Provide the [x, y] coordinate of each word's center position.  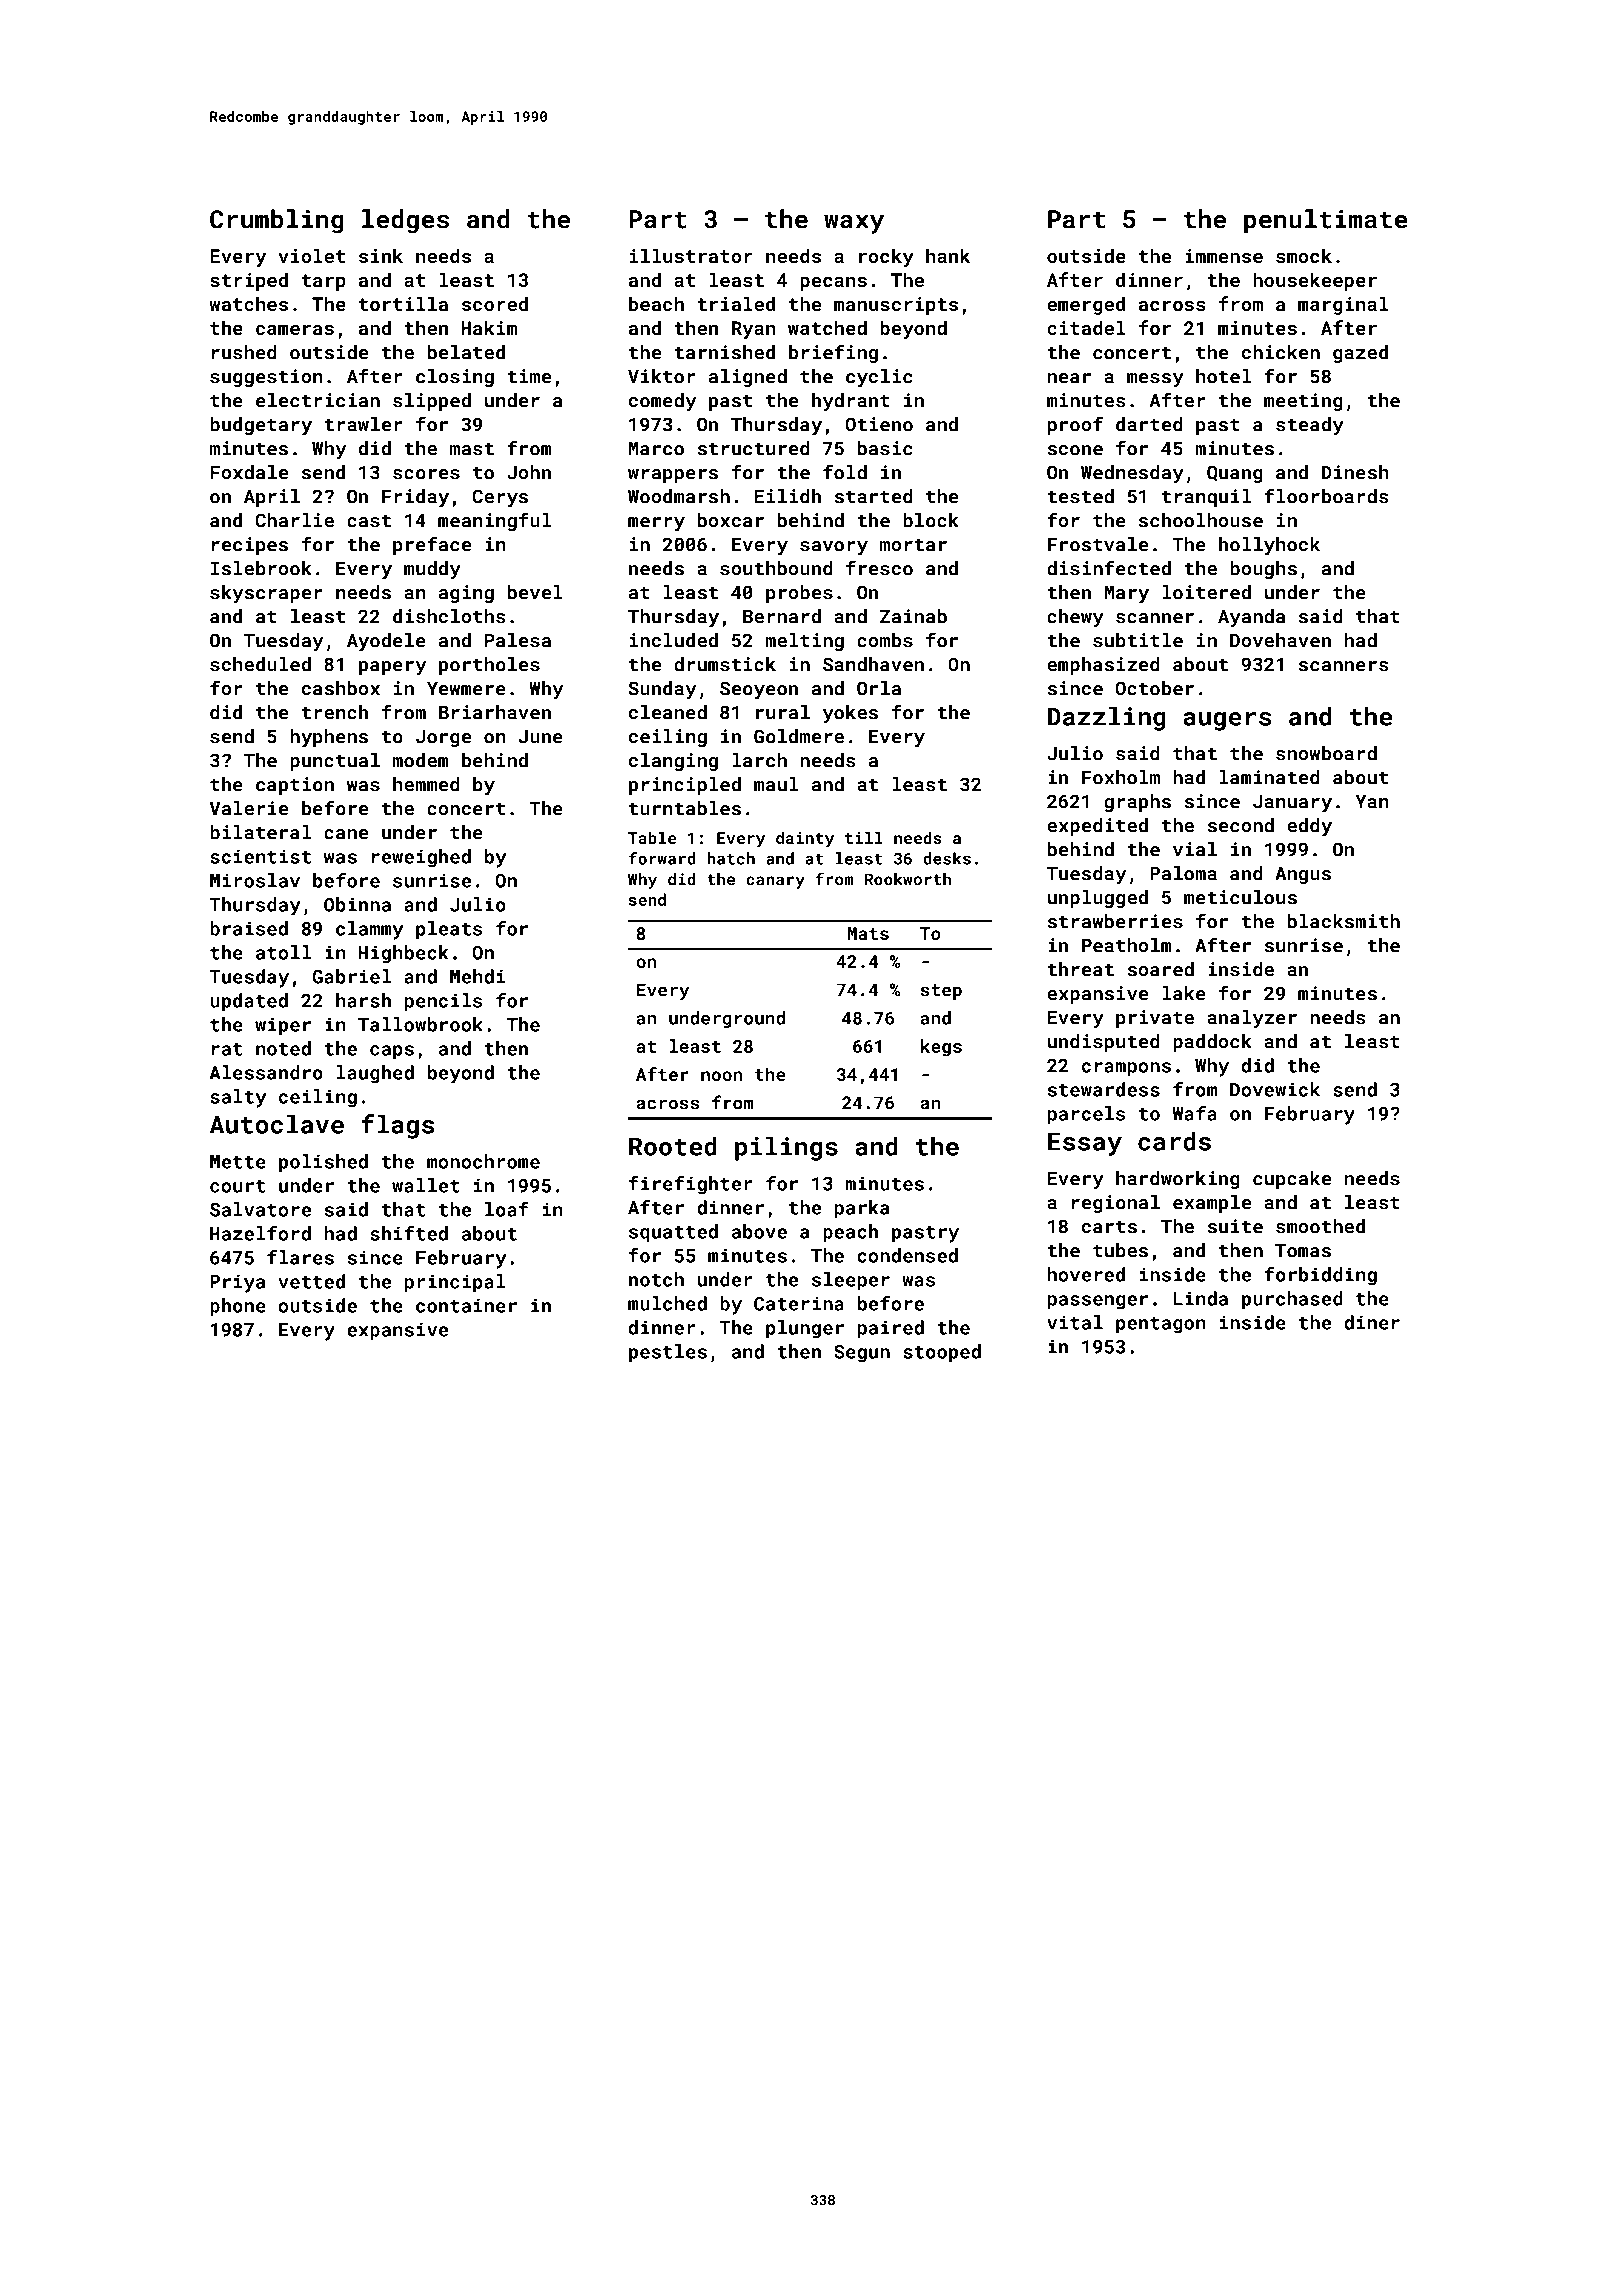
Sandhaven [873, 664]
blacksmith [1344, 921]
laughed [375, 1074]
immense [1224, 256]
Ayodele [386, 642]
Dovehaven [1280, 640]
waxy [854, 224]
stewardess [1104, 1089]
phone [238, 1307]
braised [249, 928]
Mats [868, 933]
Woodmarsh [679, 496]
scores [426, 474]
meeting [1303, 402]
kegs [941, 1048]
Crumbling [277, 221]
